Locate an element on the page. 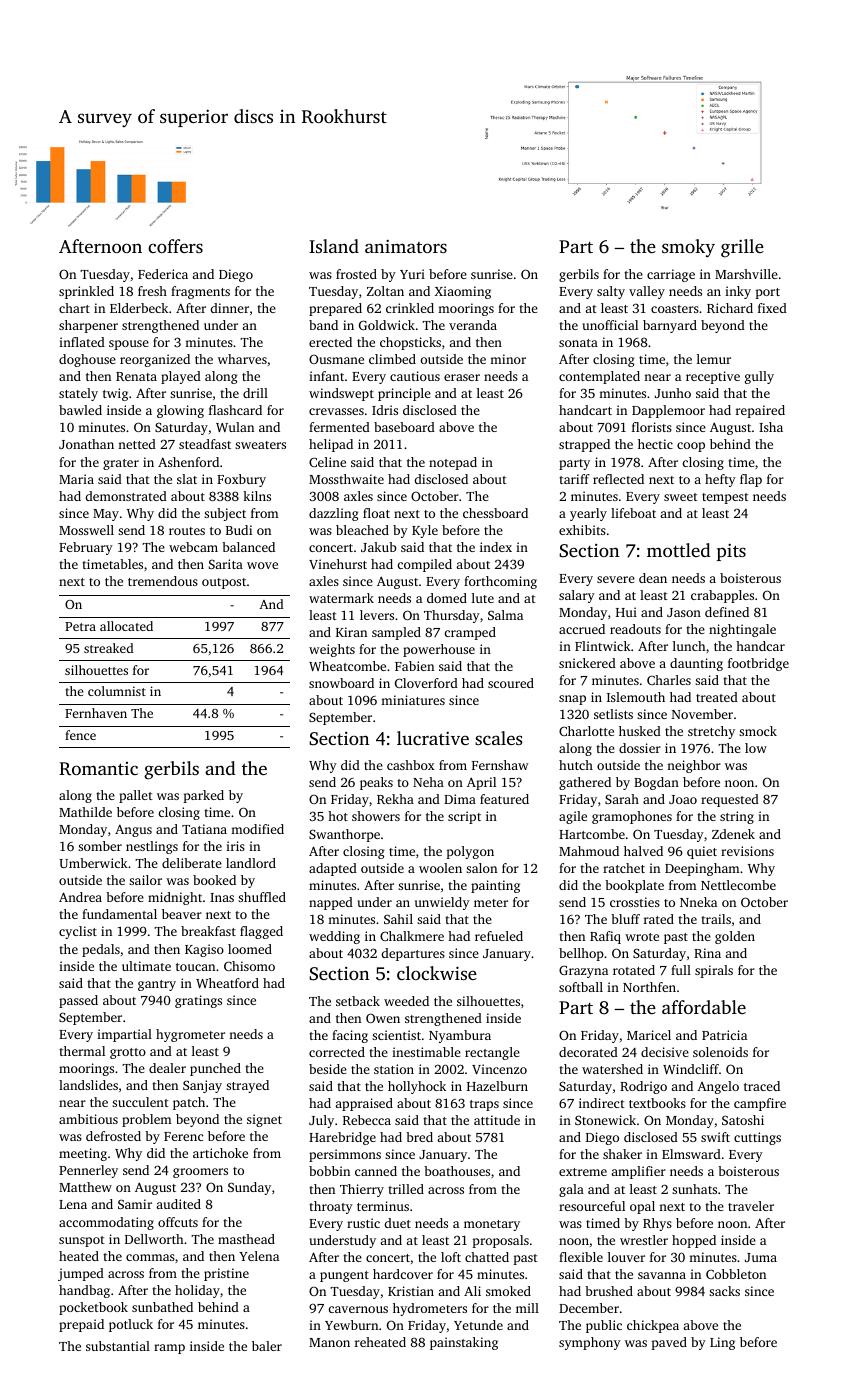 The height and width of the image is (1400, 849). iris is located at coordinates (235, 846).
